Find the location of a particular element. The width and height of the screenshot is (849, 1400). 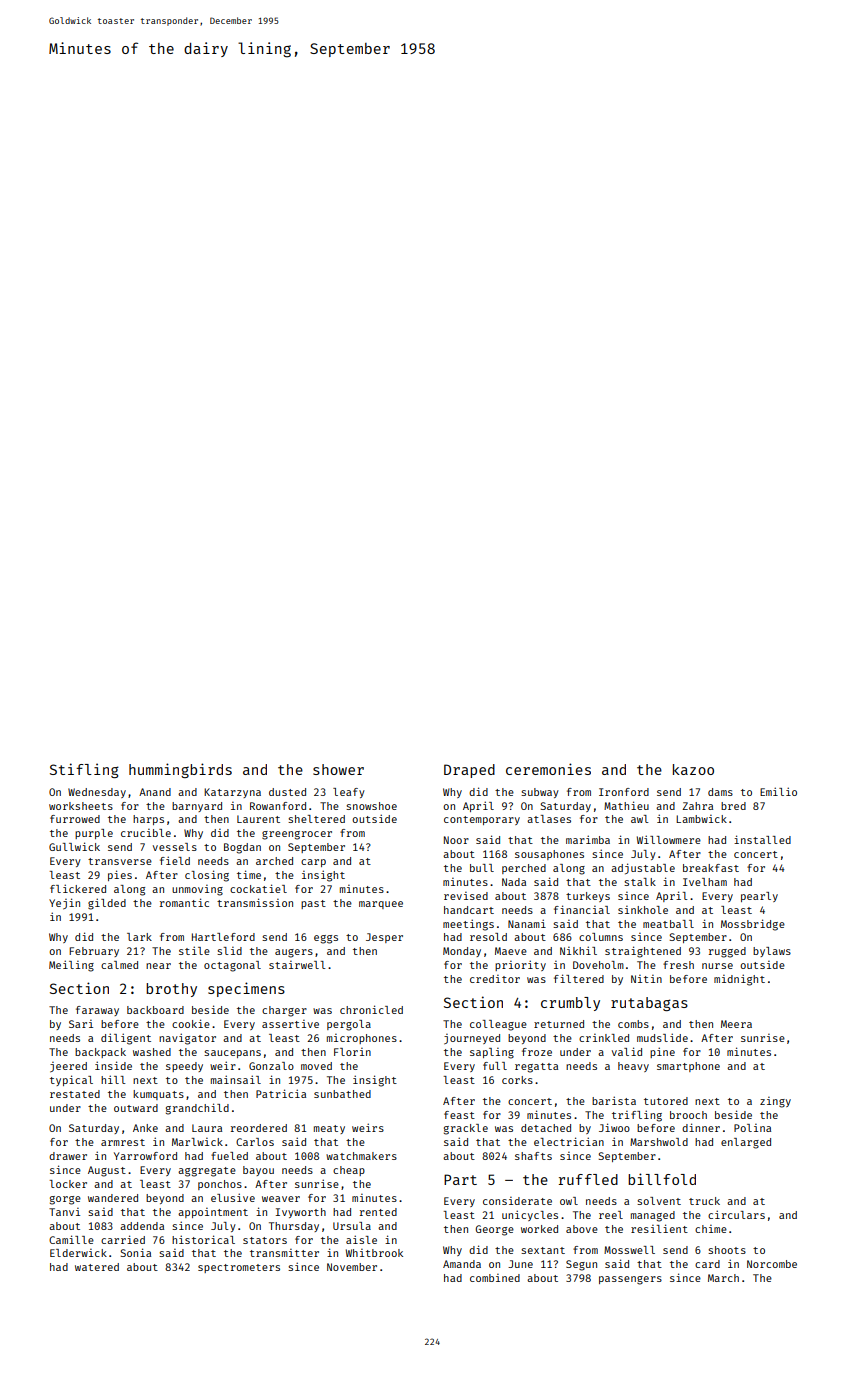

zingy is located at coordinates (775, 1102).
